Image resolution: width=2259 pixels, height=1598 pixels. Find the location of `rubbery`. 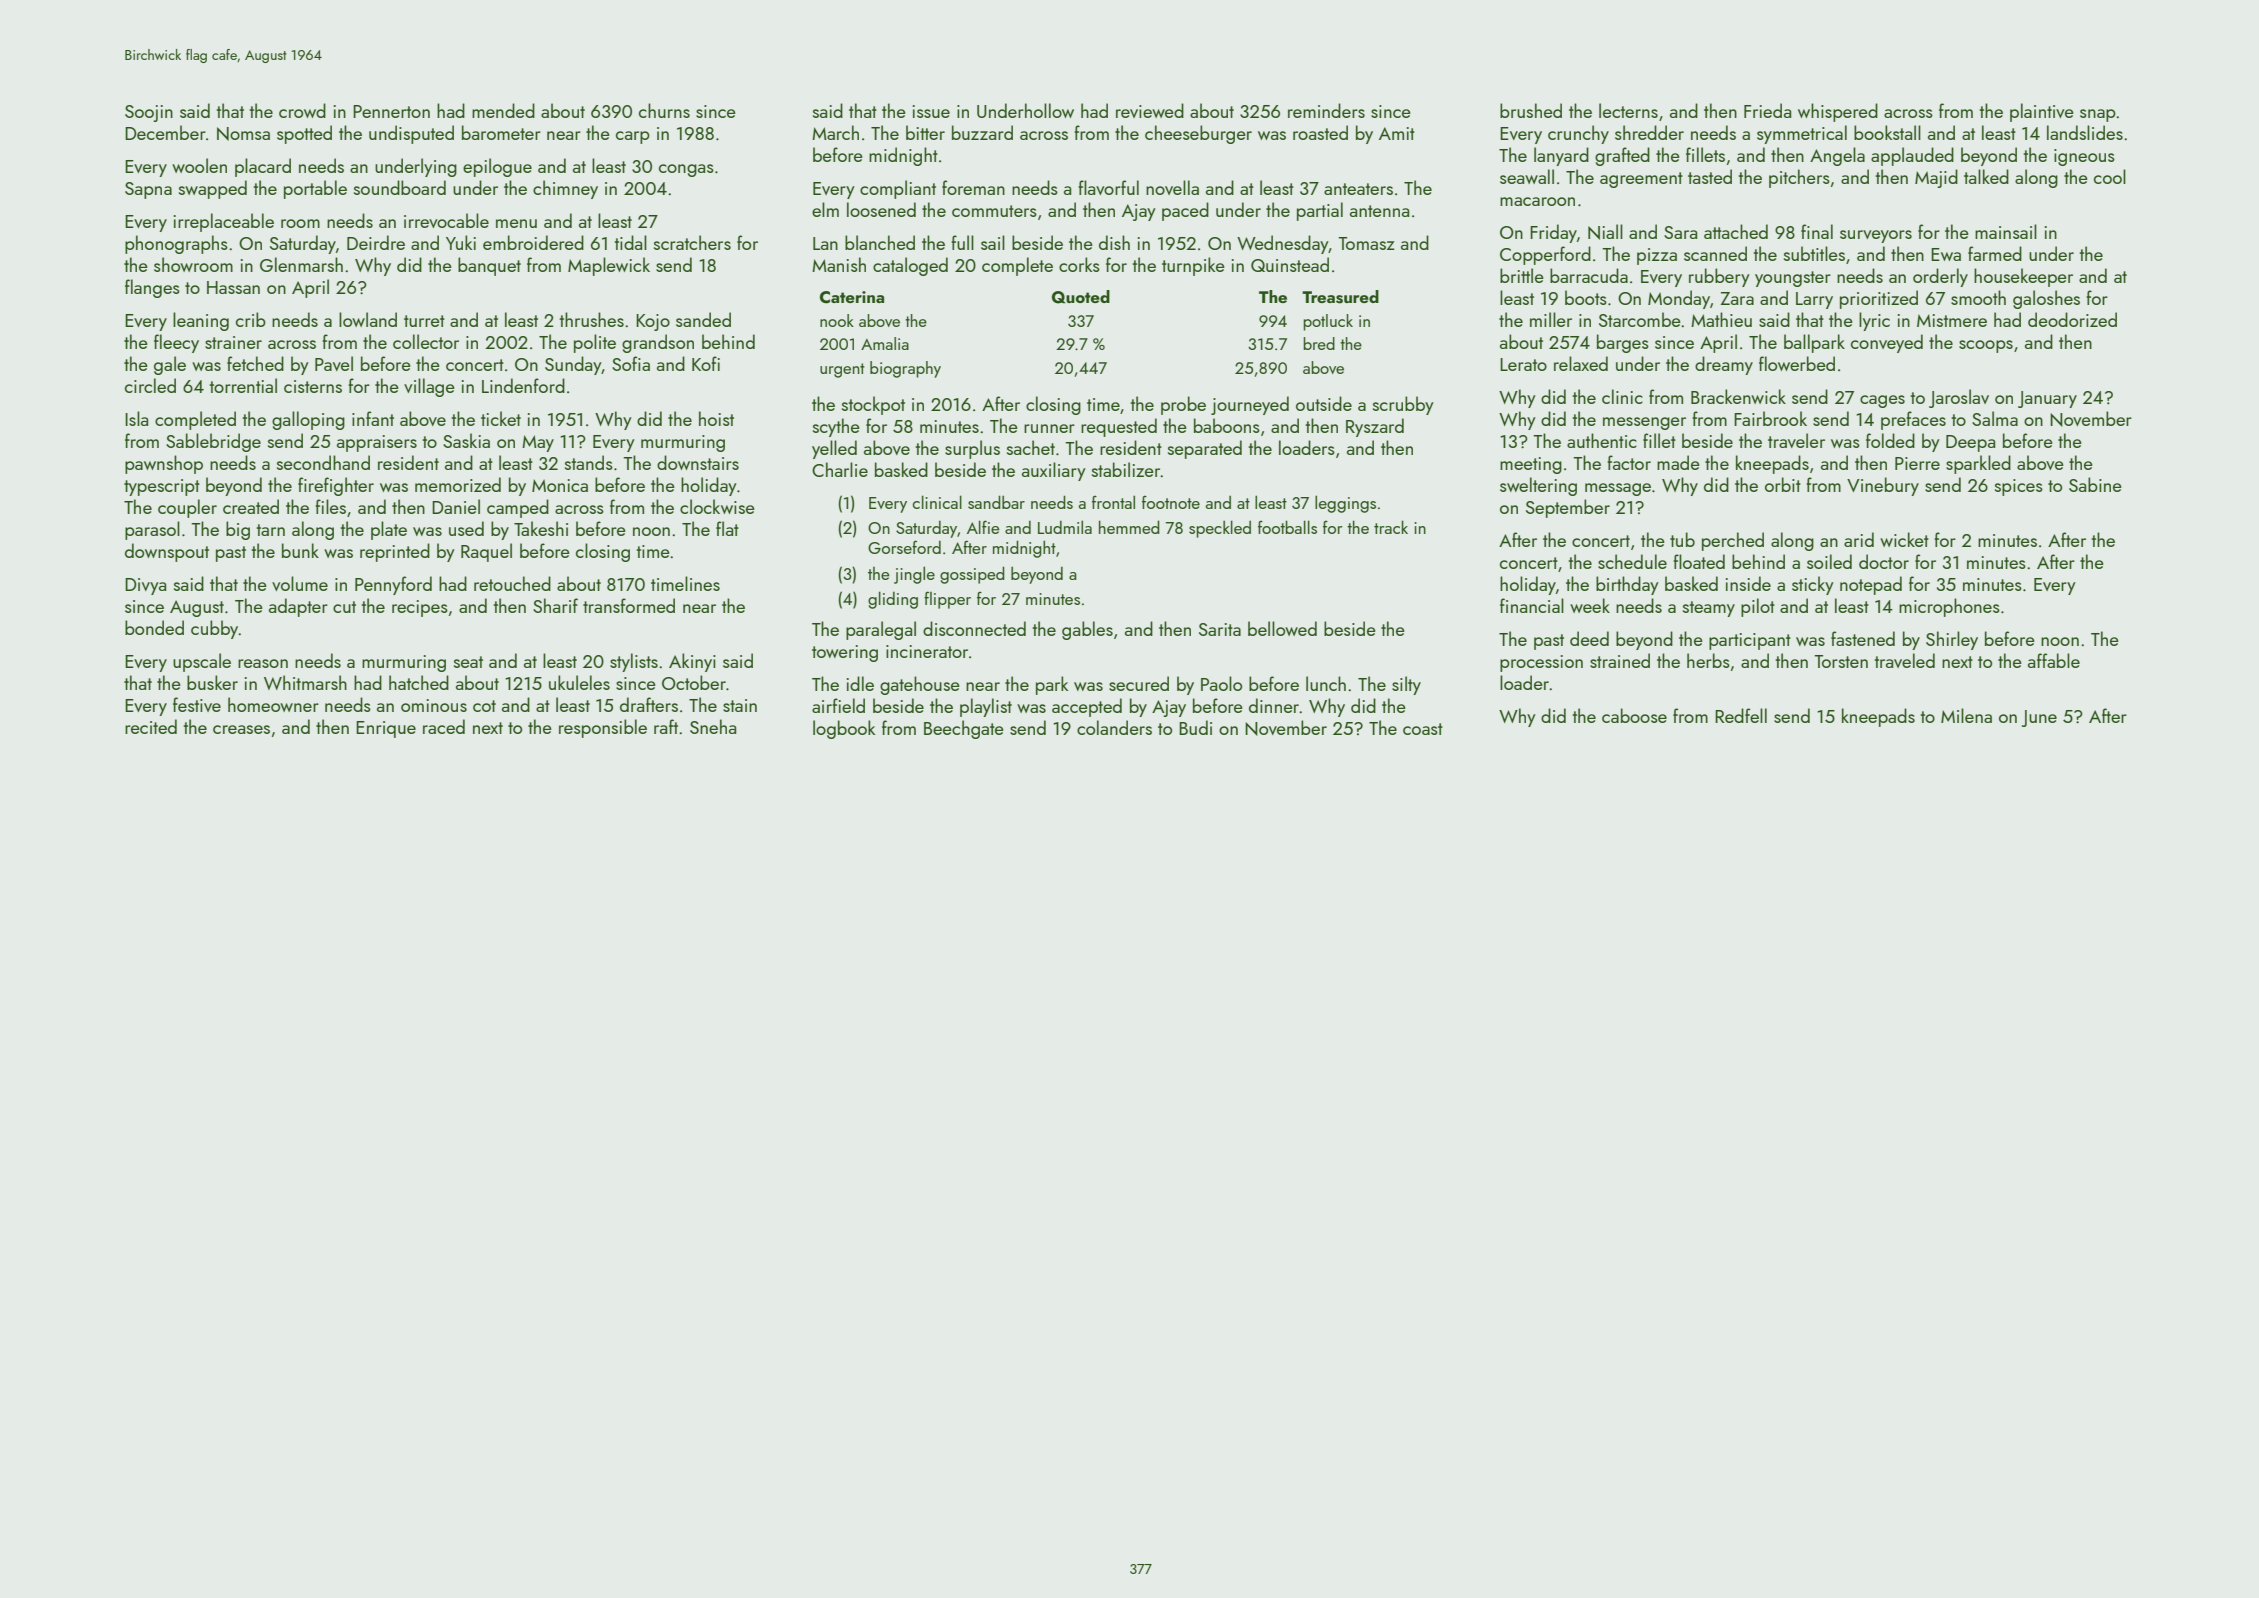

rubbery is located at coordinates (1719, 277).
